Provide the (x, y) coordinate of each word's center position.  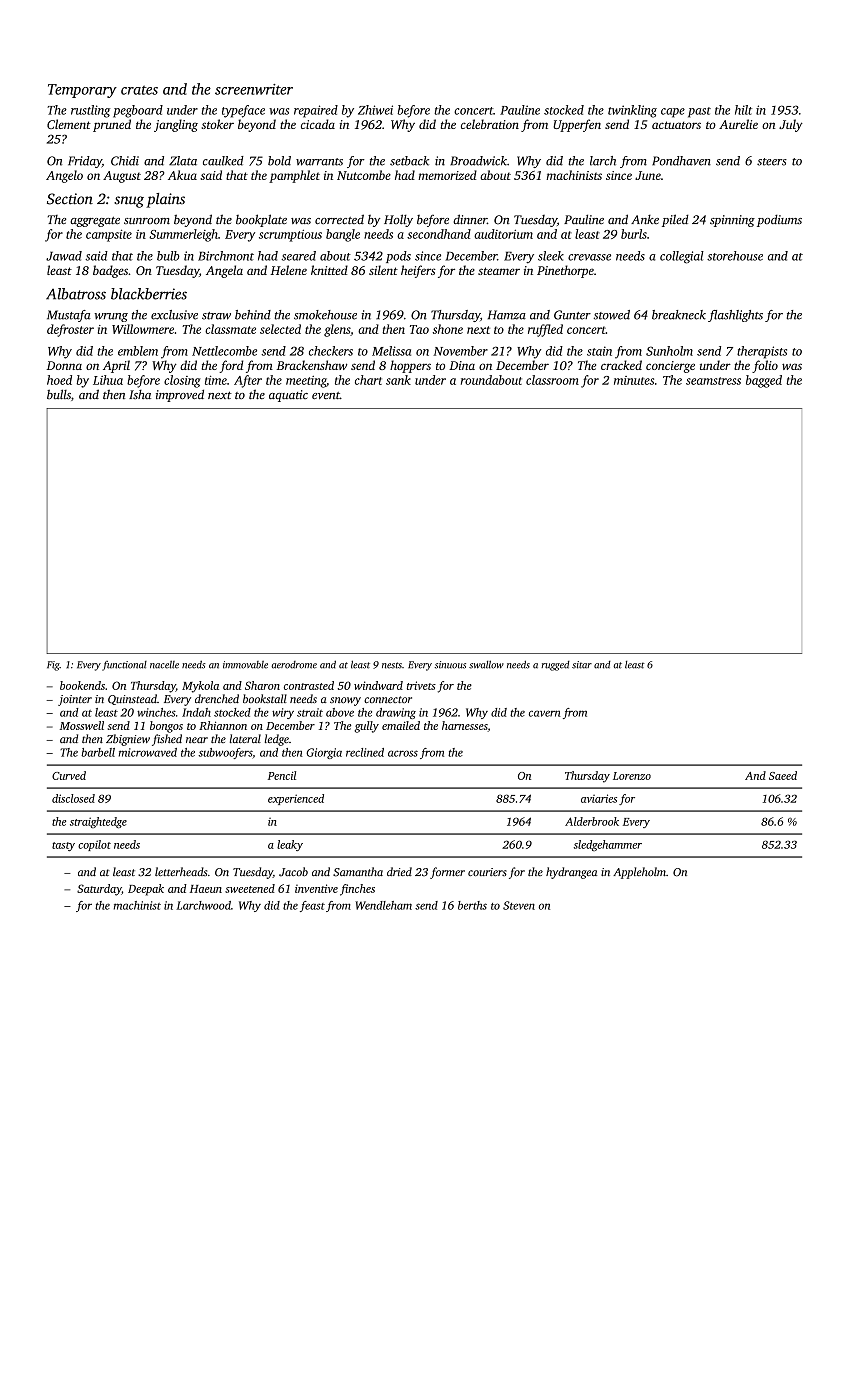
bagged (764, 381)
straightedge (98, 823)
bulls (59, 394)
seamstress (713, 381)
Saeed (783, 775)
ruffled (545, 330)
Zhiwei (375, 110)
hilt (743, 110)
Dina (462, 365)
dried (399, 871)
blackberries (149, 294)
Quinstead (132, 699)
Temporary (82, 91)
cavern (545, 713)
